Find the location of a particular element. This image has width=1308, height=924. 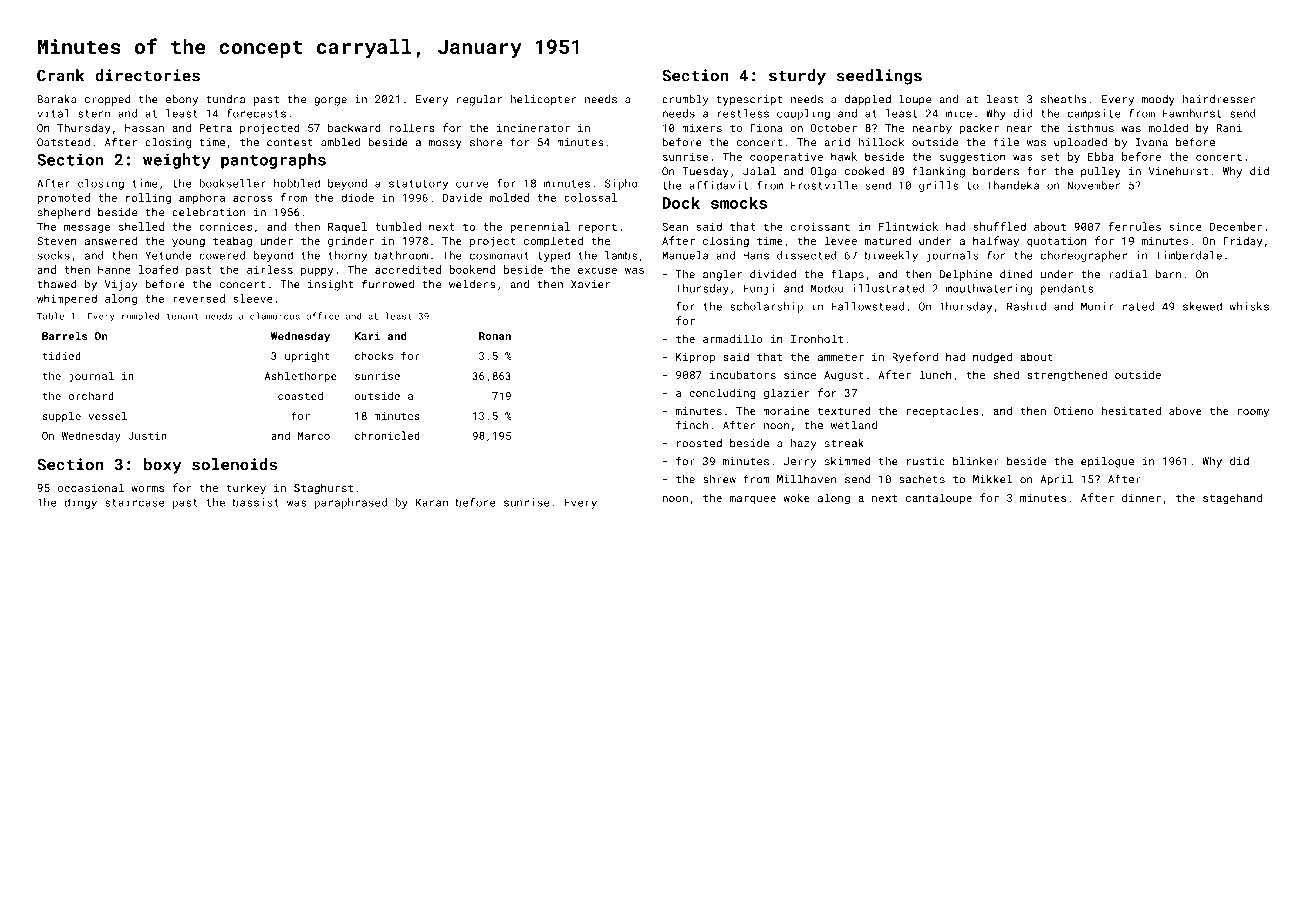

seedlings is located at coordinates (879, 77).
